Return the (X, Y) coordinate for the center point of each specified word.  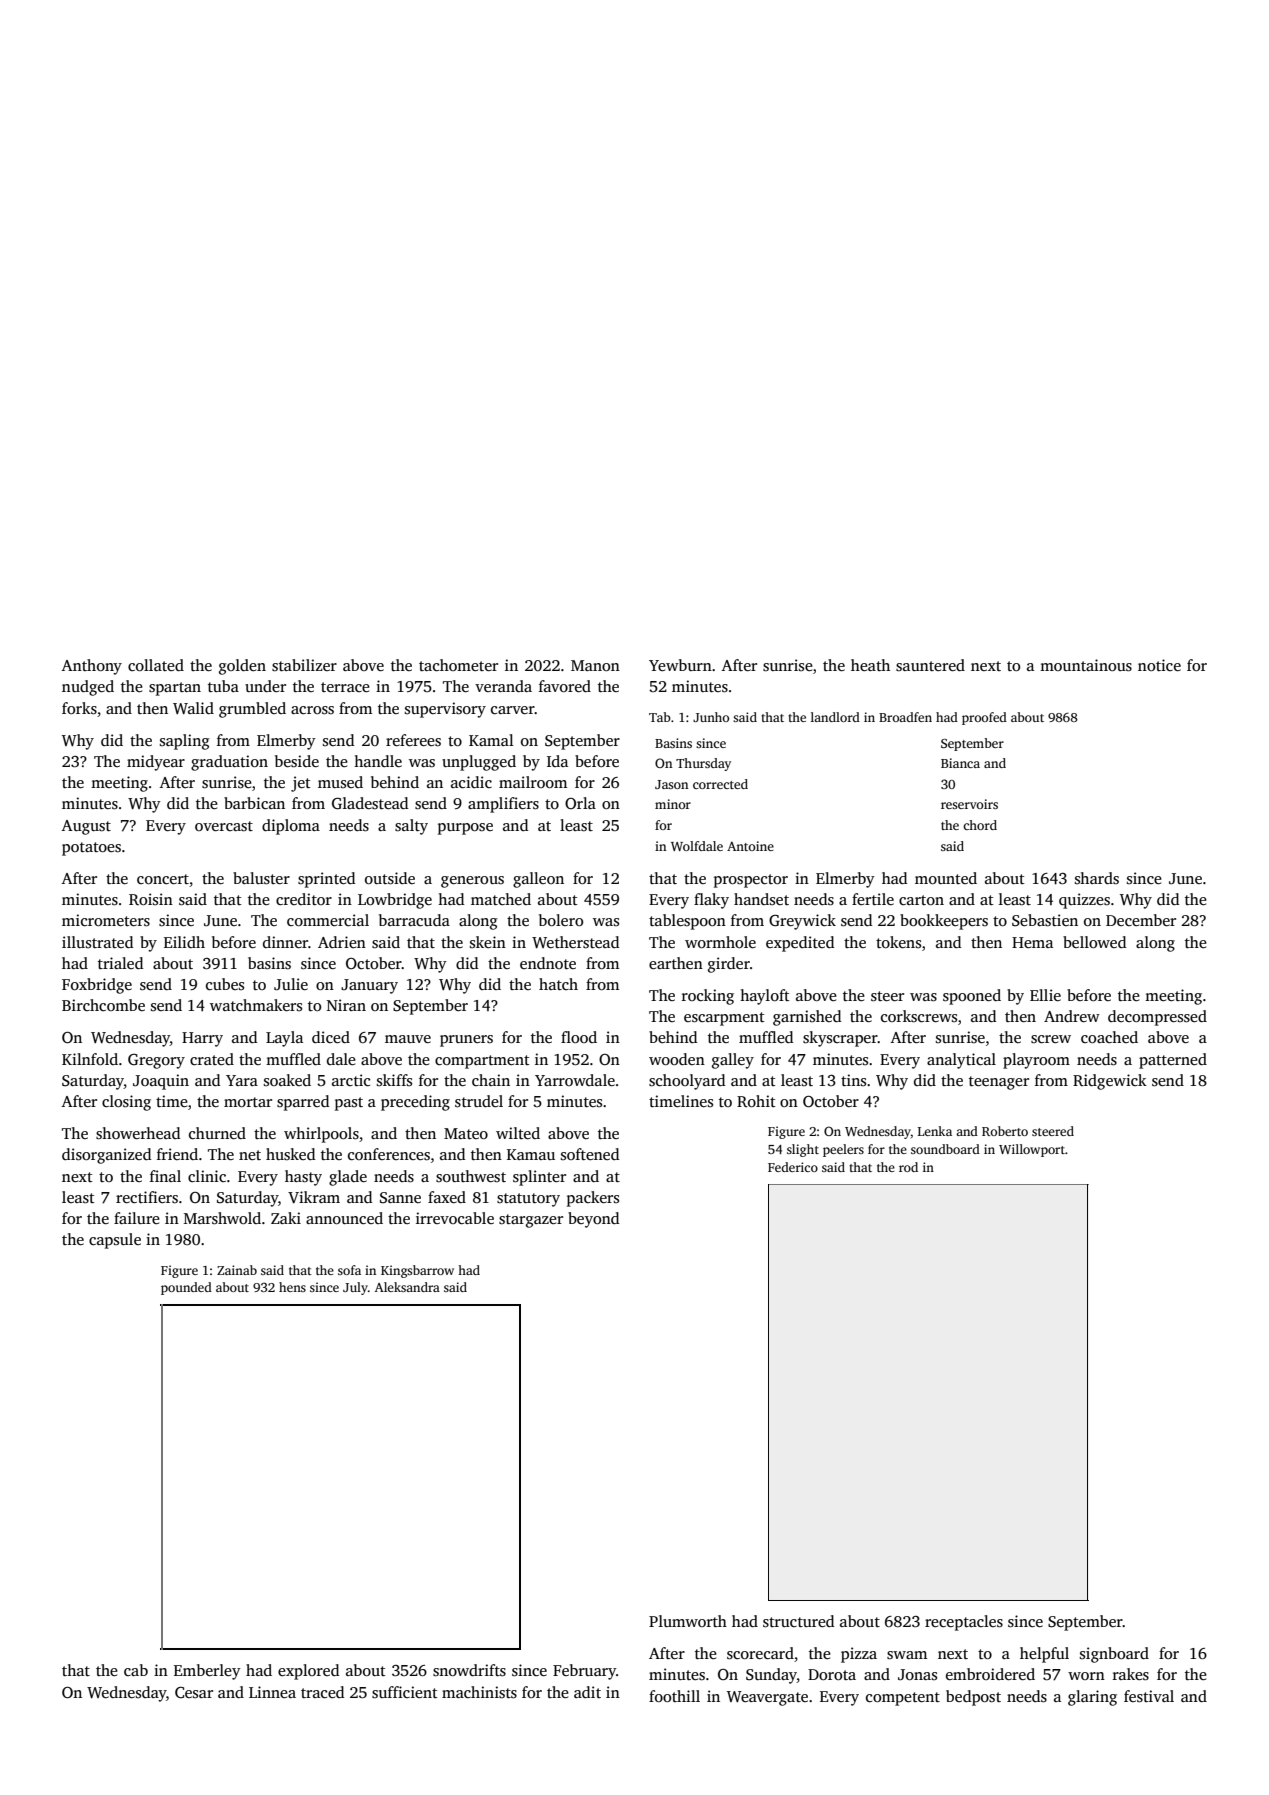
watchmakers (256, 1005)
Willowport (1032, 1150)
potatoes (91, 849)
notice (1159, 665)
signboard (1114, 1655)
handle (378, 761)
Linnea (272, 1692)
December (1141, 920)
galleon (538, 880)
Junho (711, 717)
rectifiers (147, 1197)
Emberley (207, 1672)
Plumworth (688, 1621)
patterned (1173, 1061)
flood (579, 1037)
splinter (539, 1178)
